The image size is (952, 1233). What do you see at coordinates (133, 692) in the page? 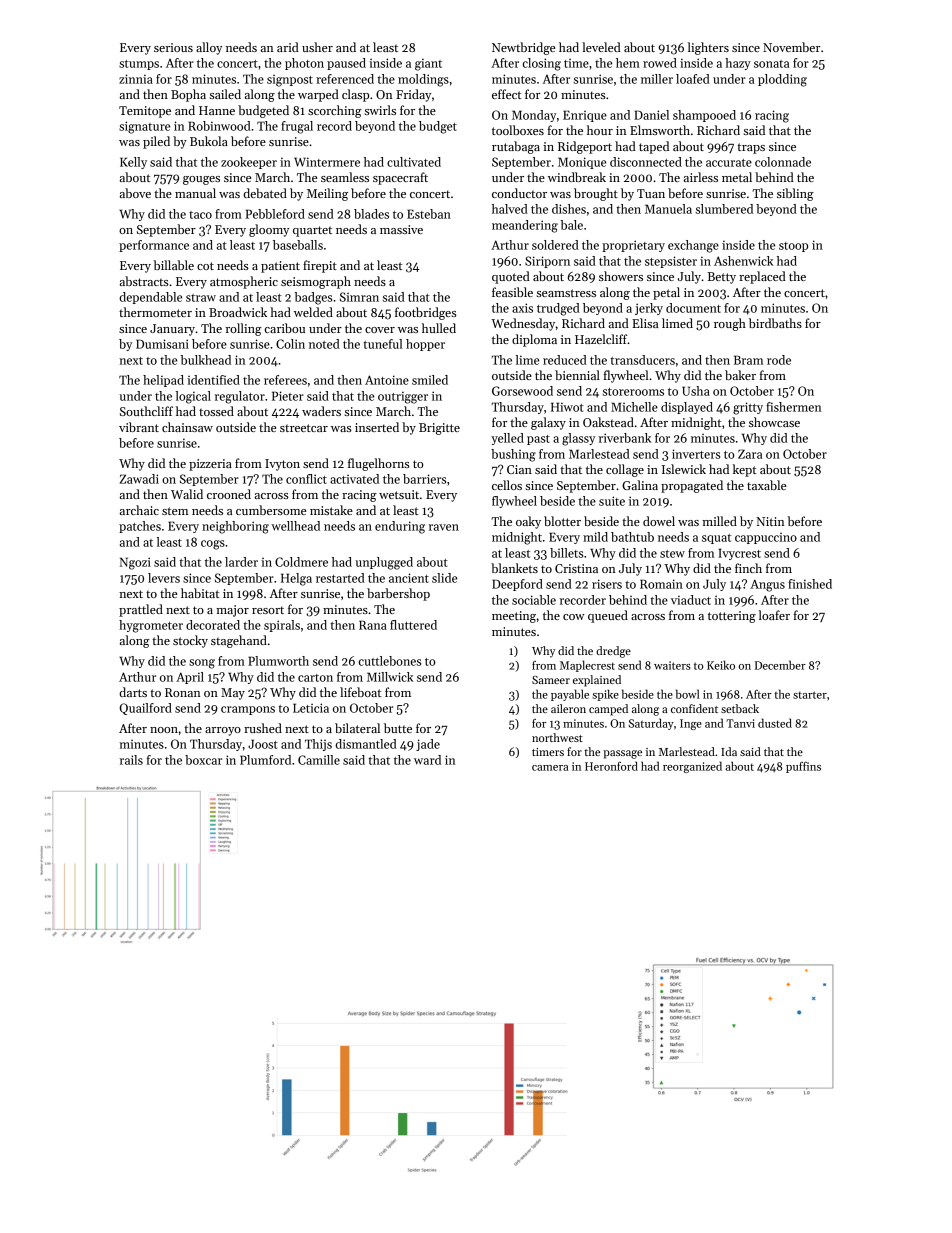
I see `darts` at bounding box center [133, 692].
